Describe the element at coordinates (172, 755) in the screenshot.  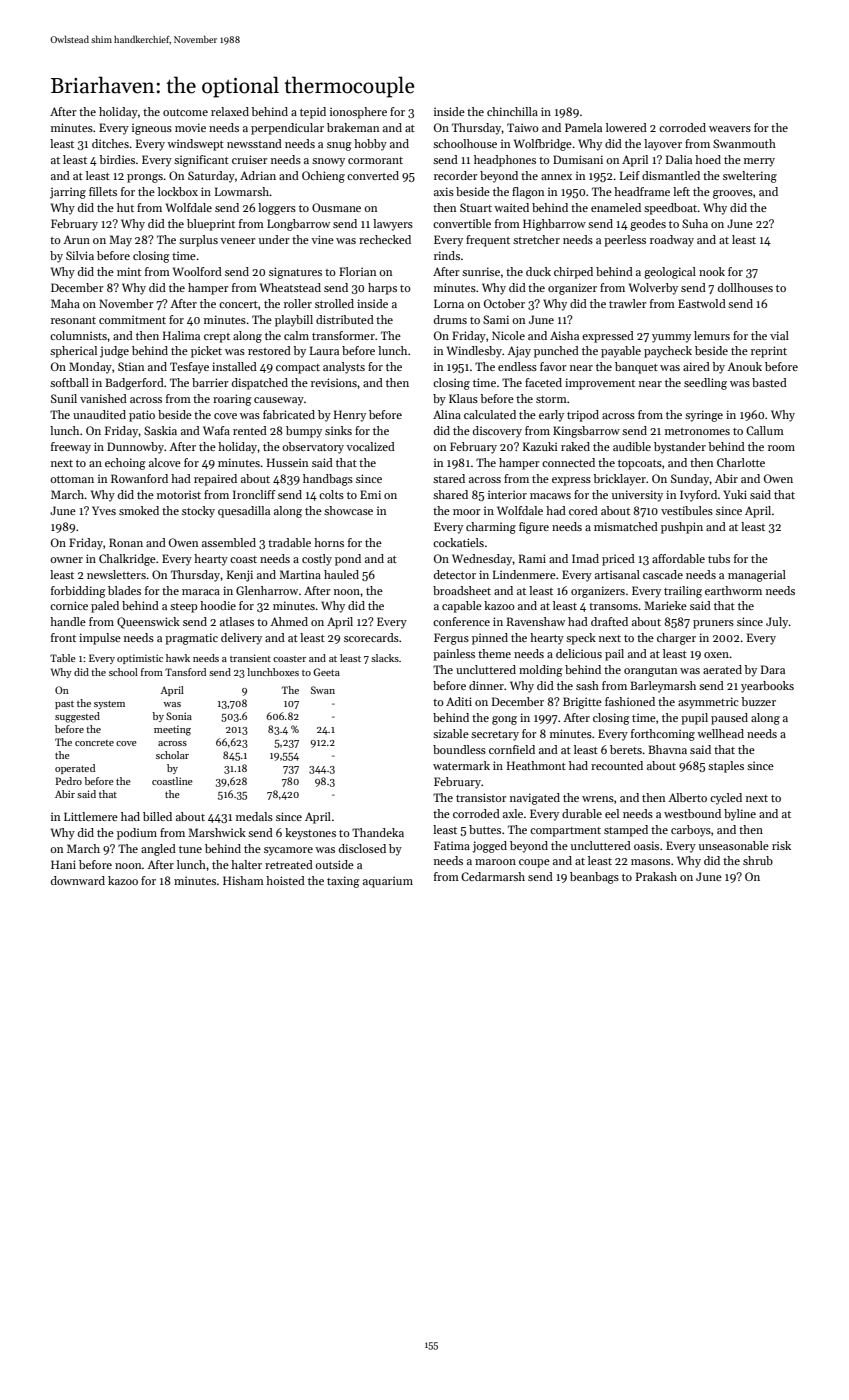
I see `scholar` at that location.
